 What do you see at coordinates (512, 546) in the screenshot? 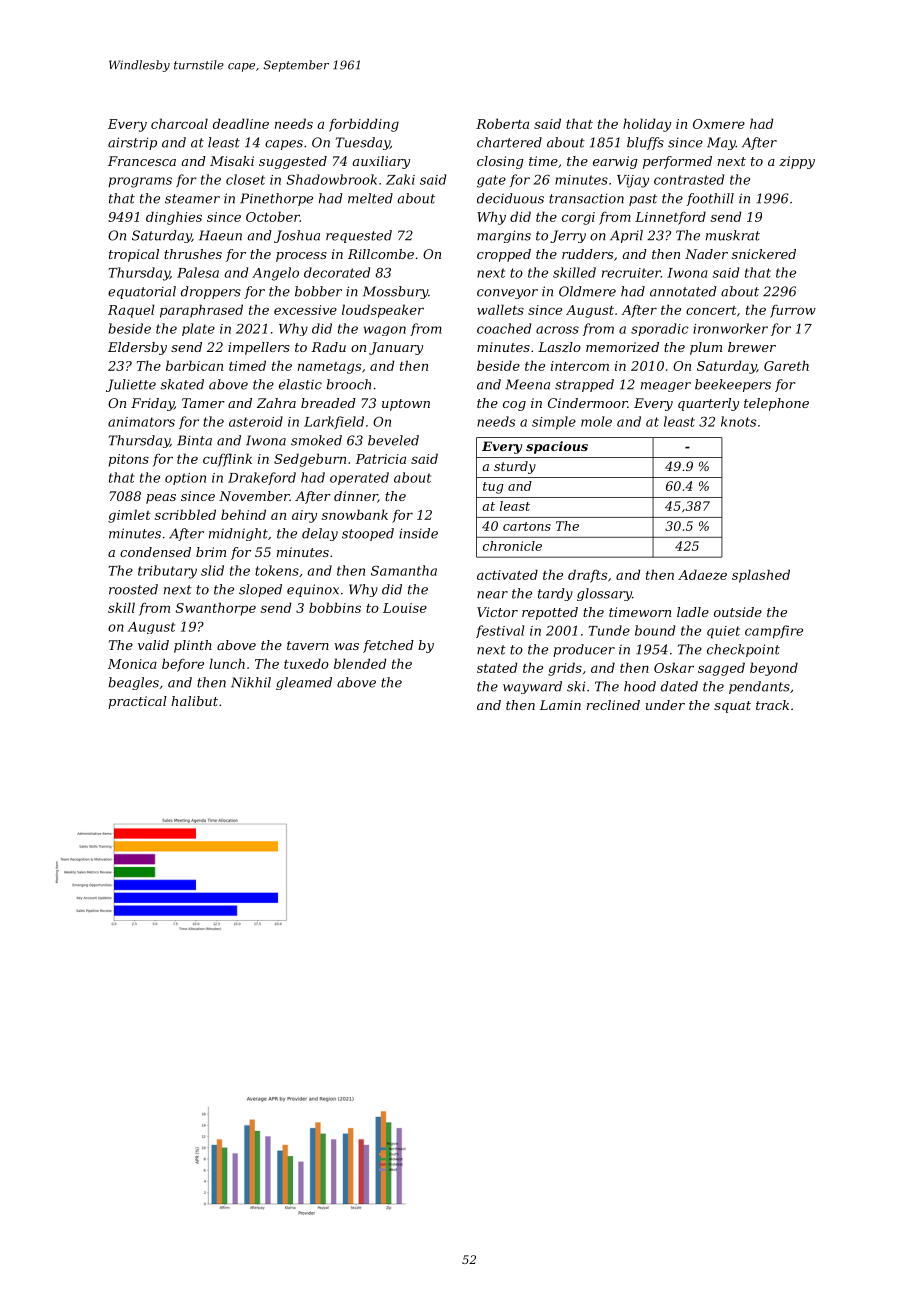
I see `chronicle` at bounding box center [512, 546].
